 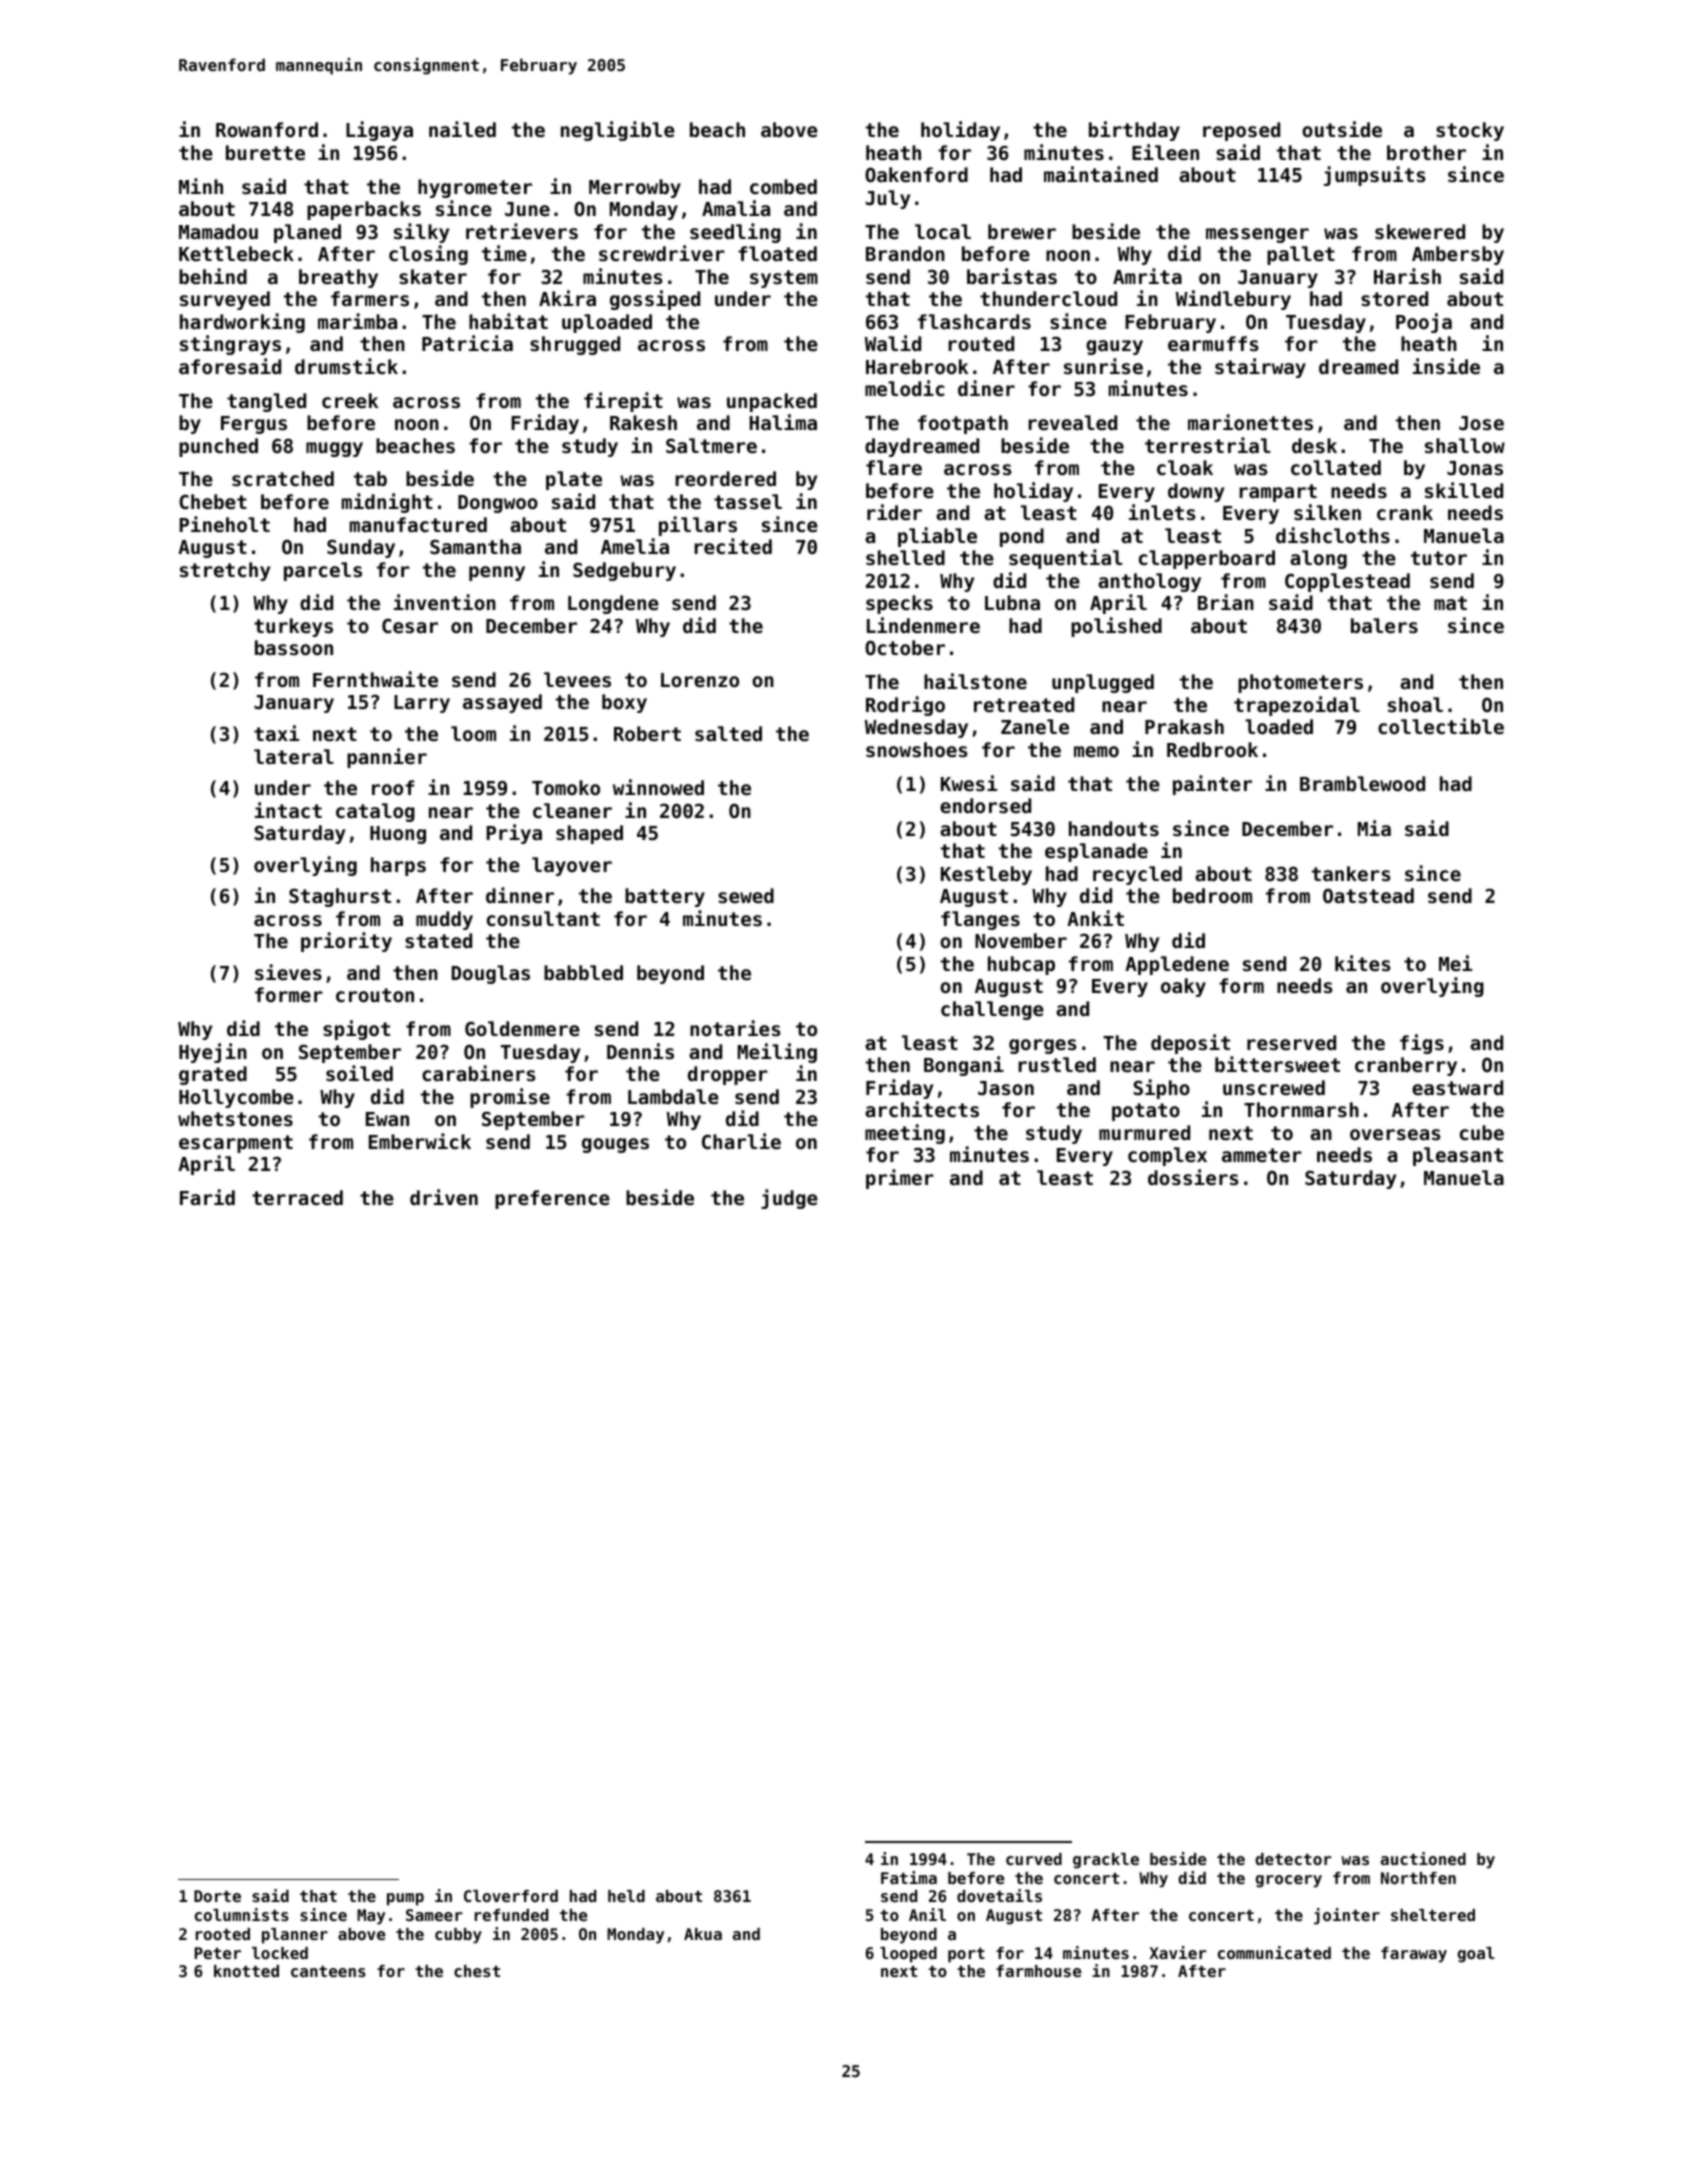 What do you see at coordinates (1137, 875) in the screenshot?
I see `recycled` at bounding box center [1137, 875].
